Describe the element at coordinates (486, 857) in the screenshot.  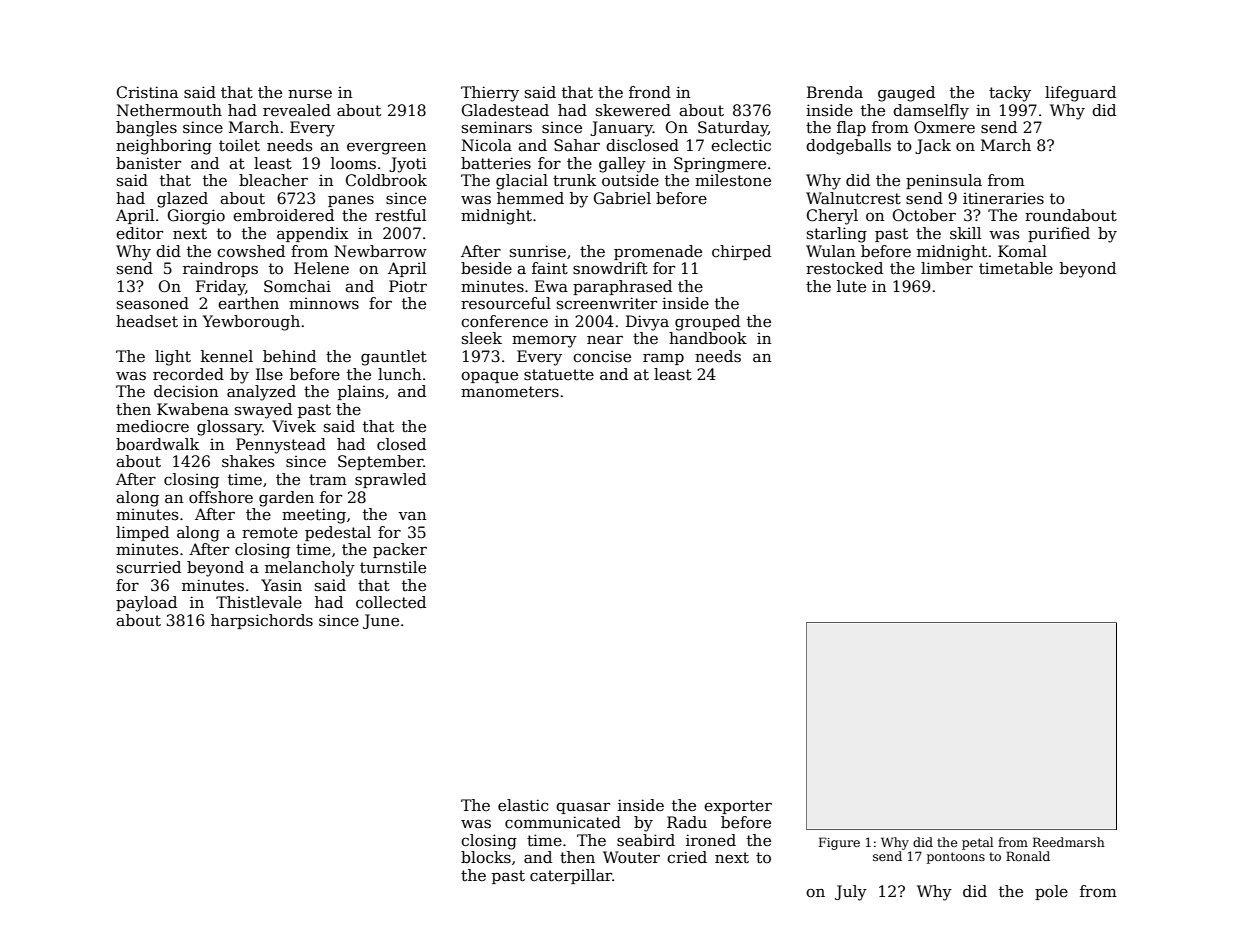
I see `blocks` at that location.
